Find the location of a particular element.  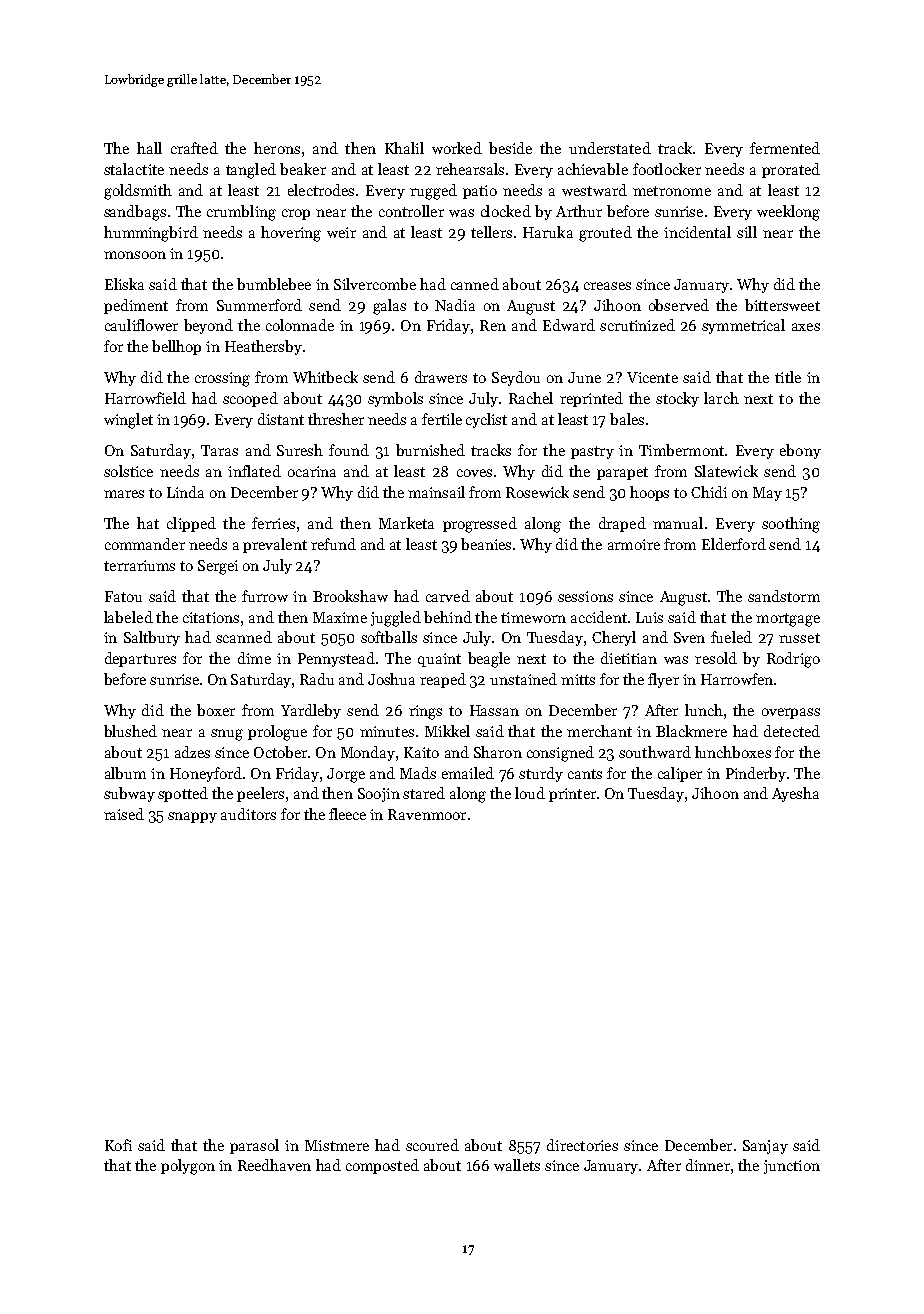

departures is located at coordinates (140, 659).
